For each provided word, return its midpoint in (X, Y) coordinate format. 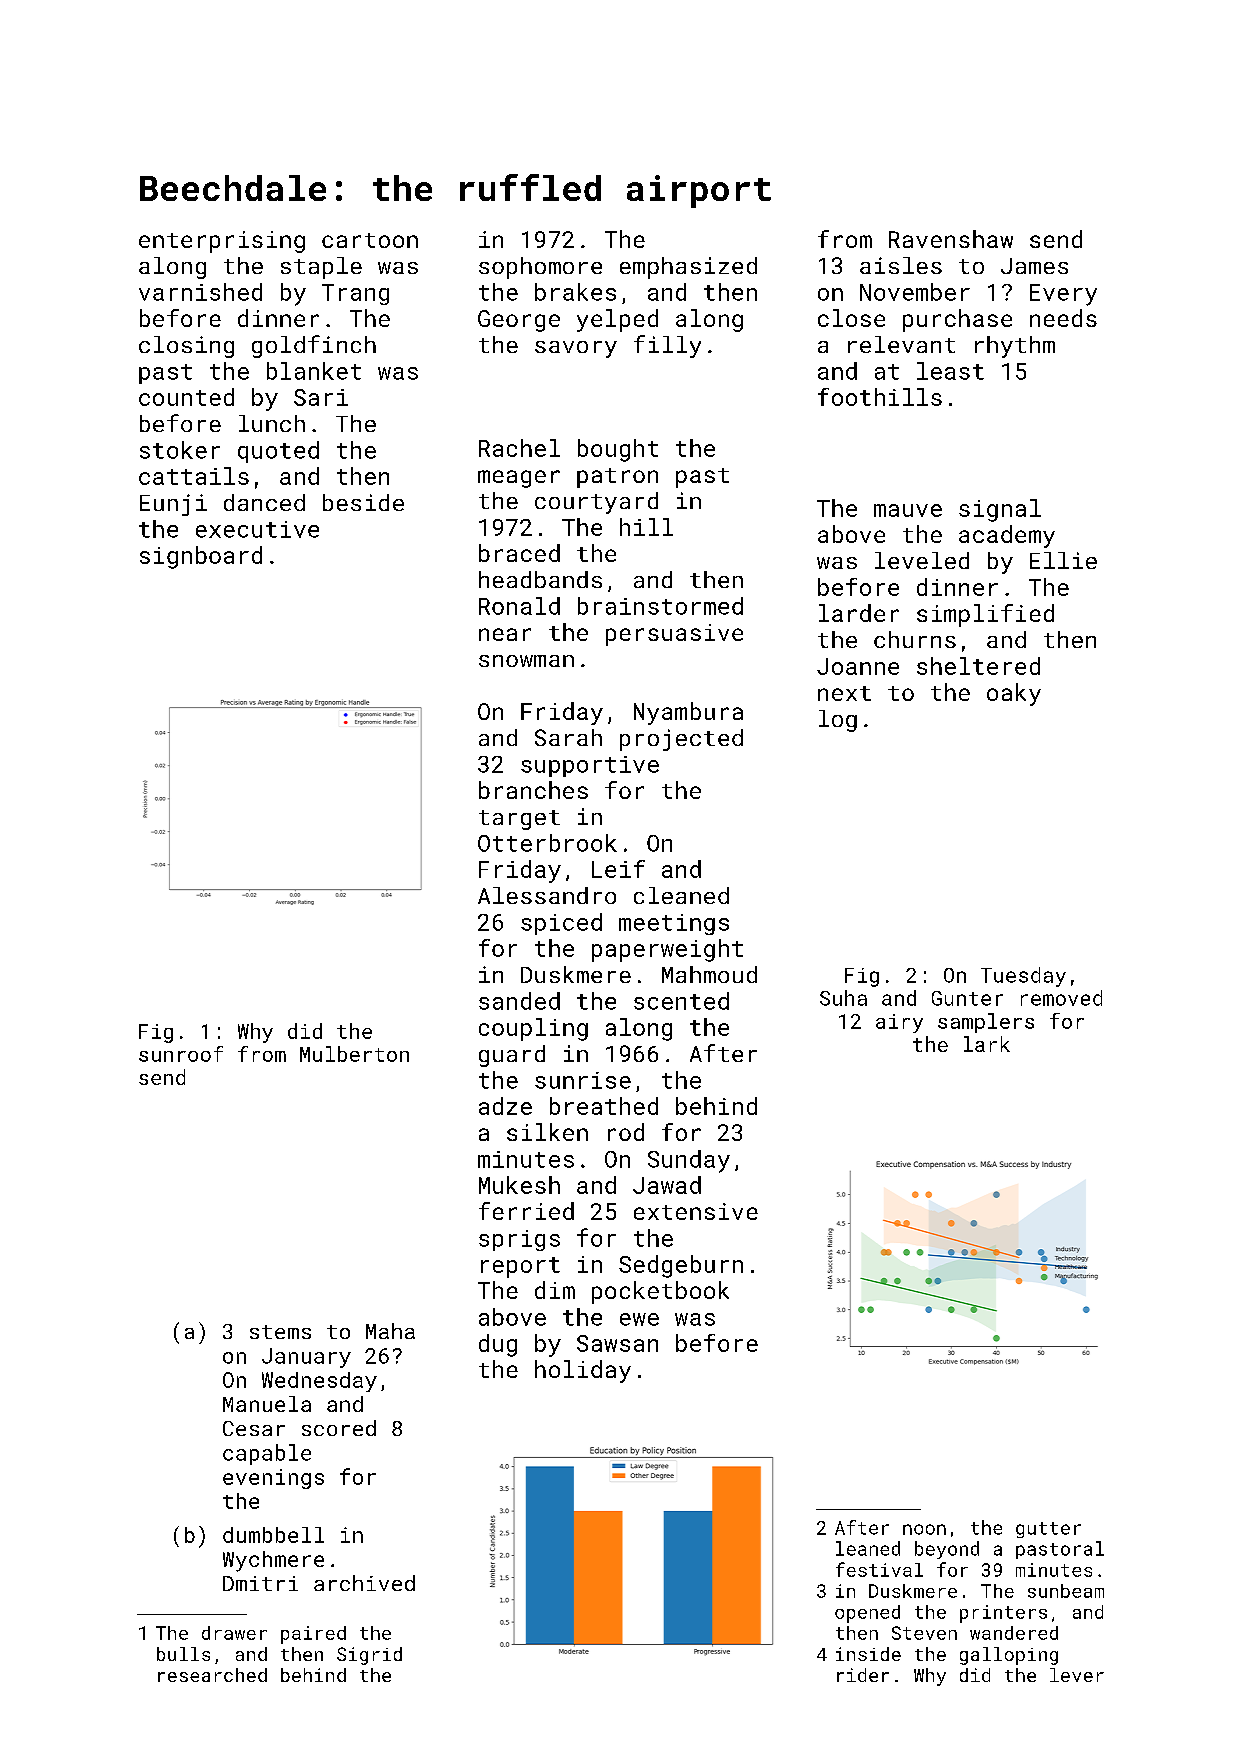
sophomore (540, 268)
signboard (201, 557)
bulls (183, 1654)
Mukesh (519, 1185)
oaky (1014, 694)
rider (863, 1675)
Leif (618, 869)
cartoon (370, 240)
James (1034, 266)
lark (987, 1044)
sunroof (181, 1054)
